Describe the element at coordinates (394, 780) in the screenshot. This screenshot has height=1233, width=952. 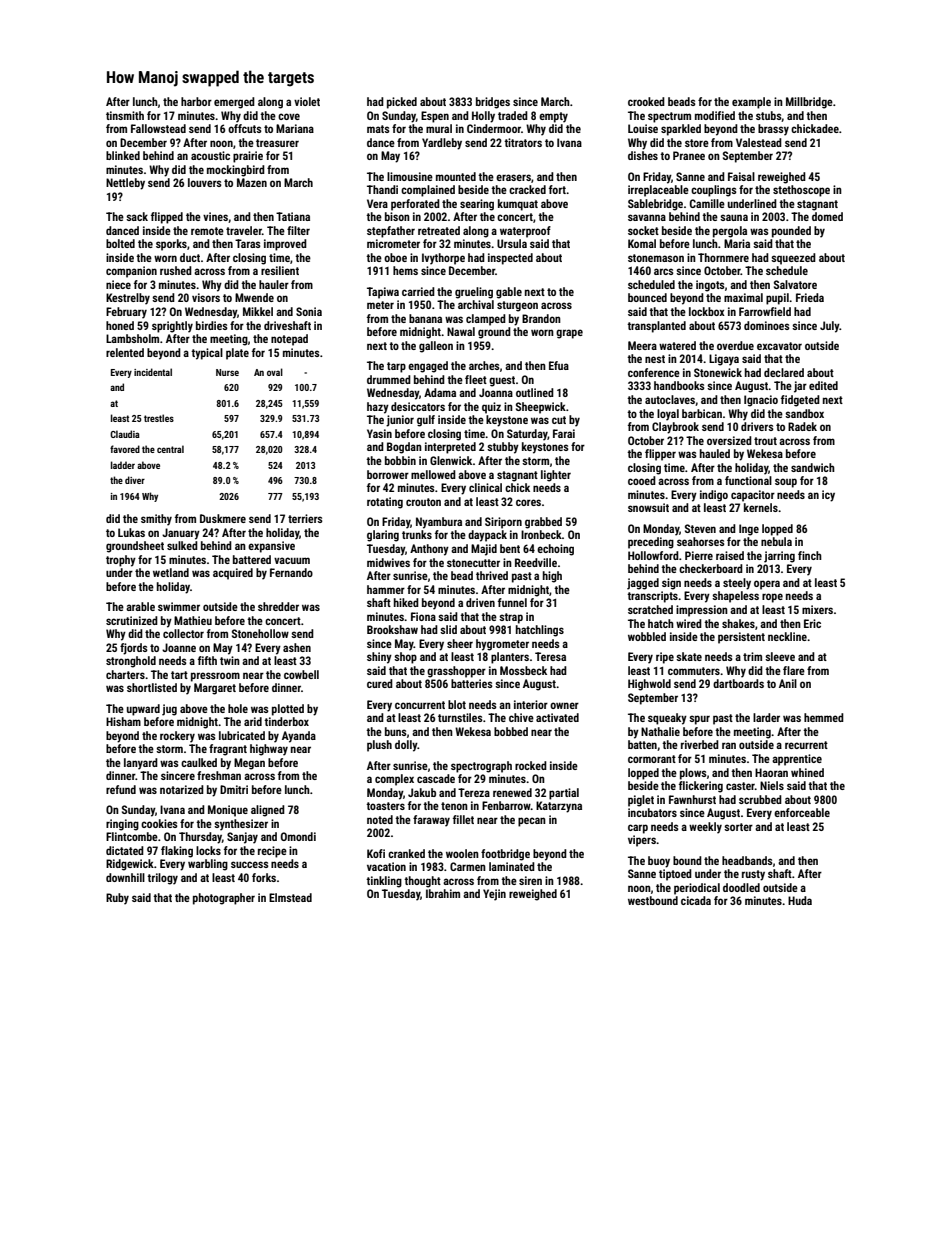
I see `complex` at that location.
